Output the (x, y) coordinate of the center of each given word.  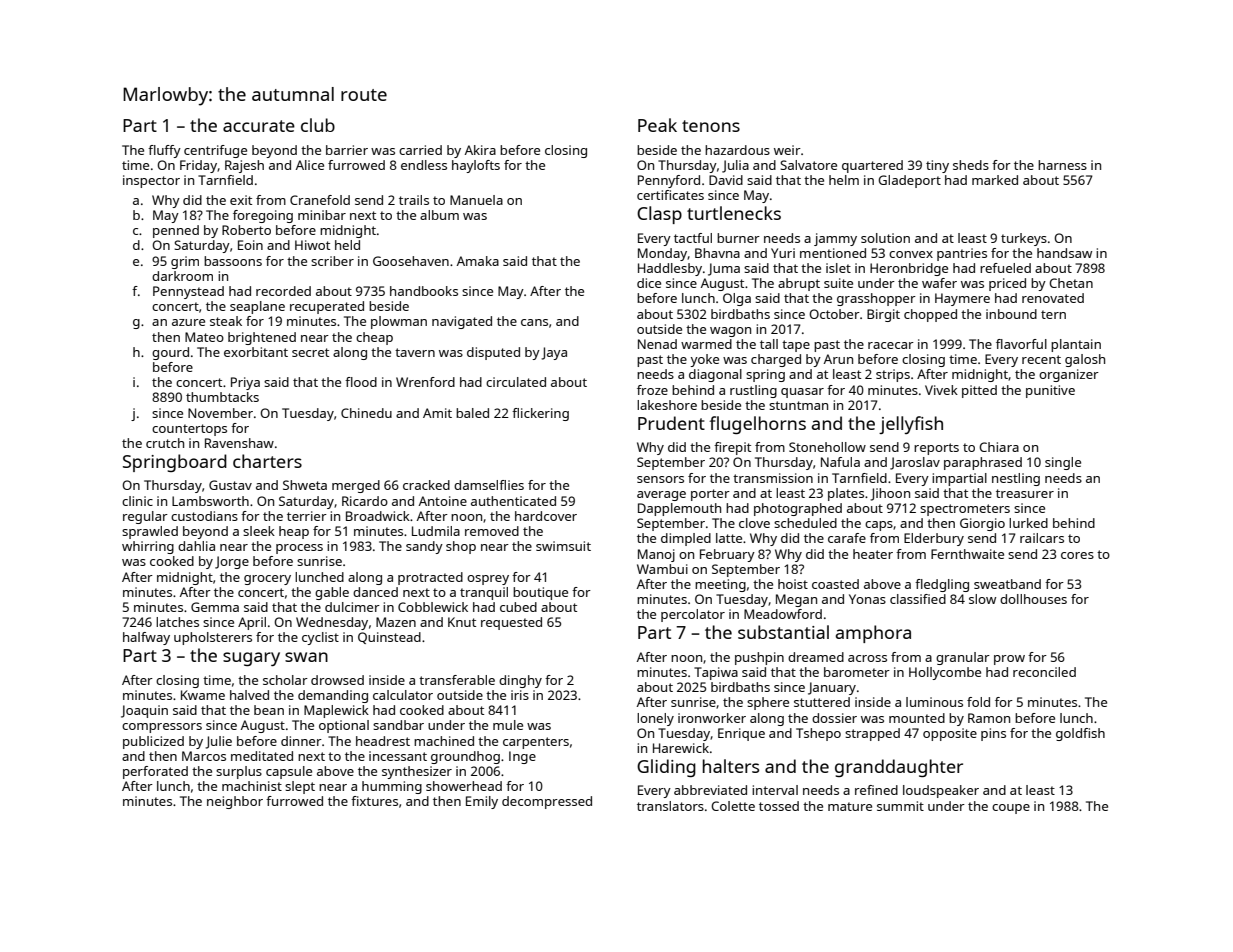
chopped (930, 315)
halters (731, 766)
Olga (737, 299)
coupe (1011, 809)
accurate (259, 126)
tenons (711, 126)
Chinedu (366, 413)
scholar (285, 680)
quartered (872, 166)
